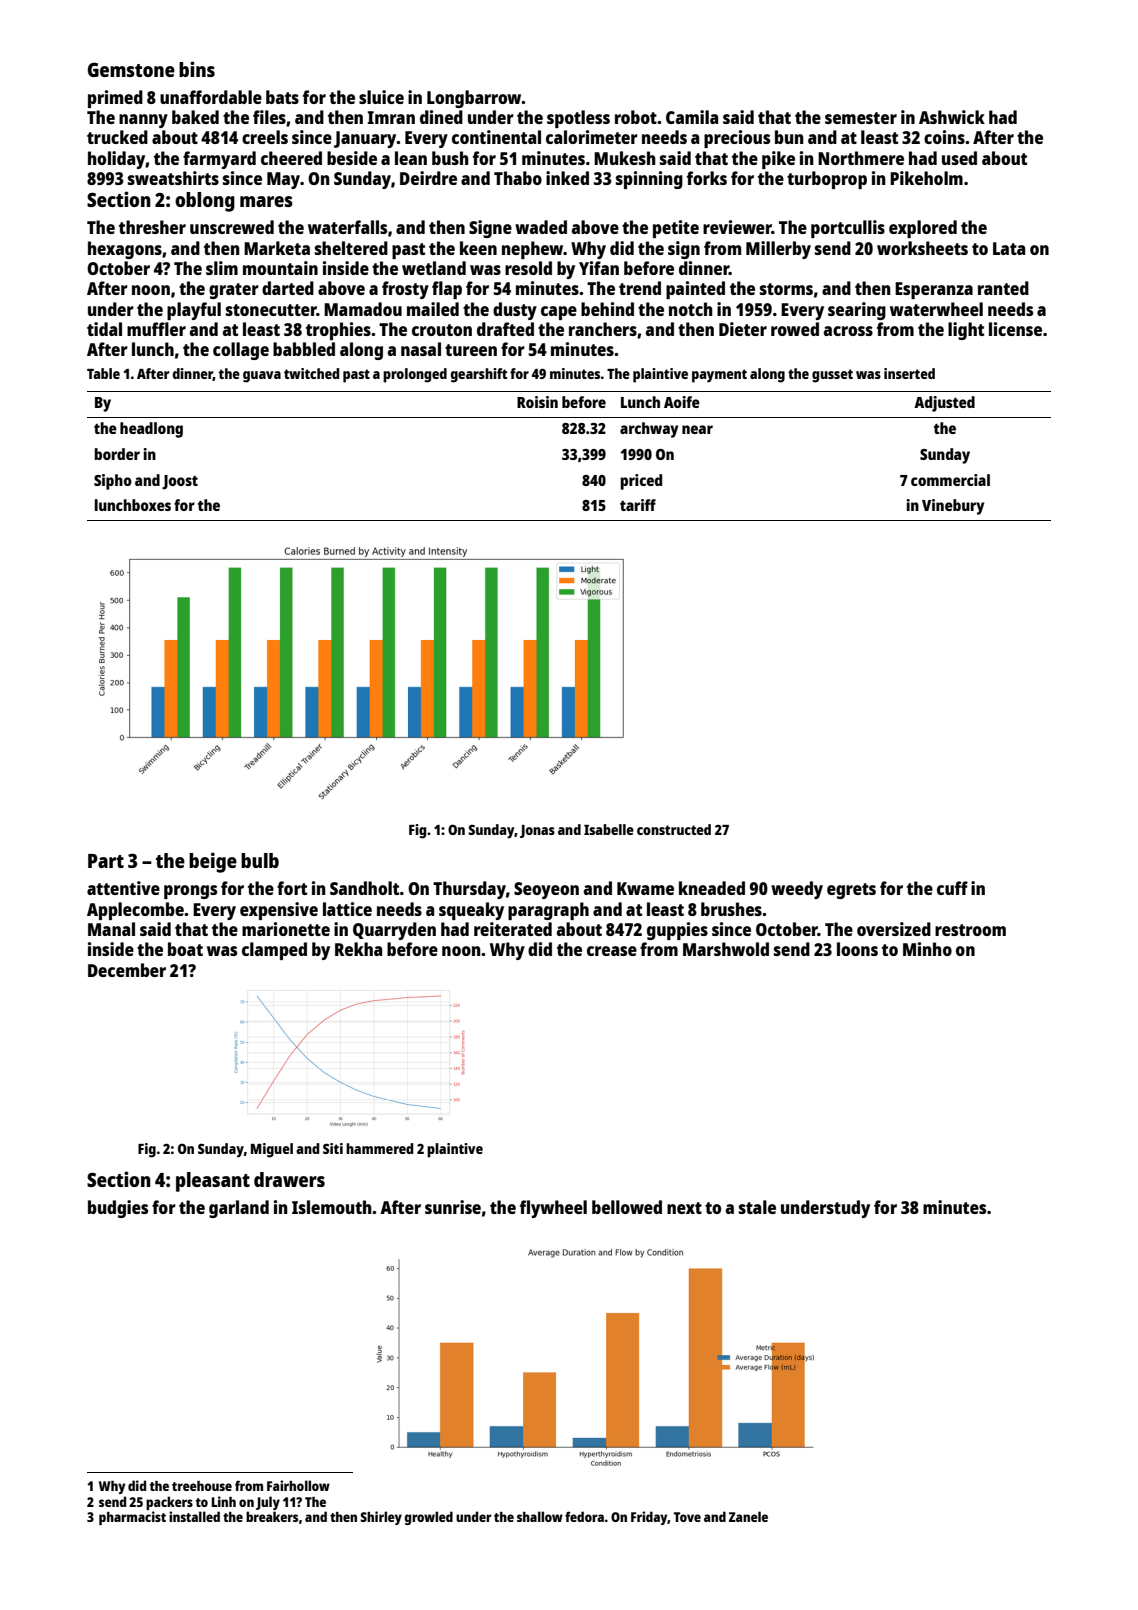 This document has height=1610, width=1138. Describe the element at coordinates (952, 117) in the document. I see `Ashwick` at that location.
